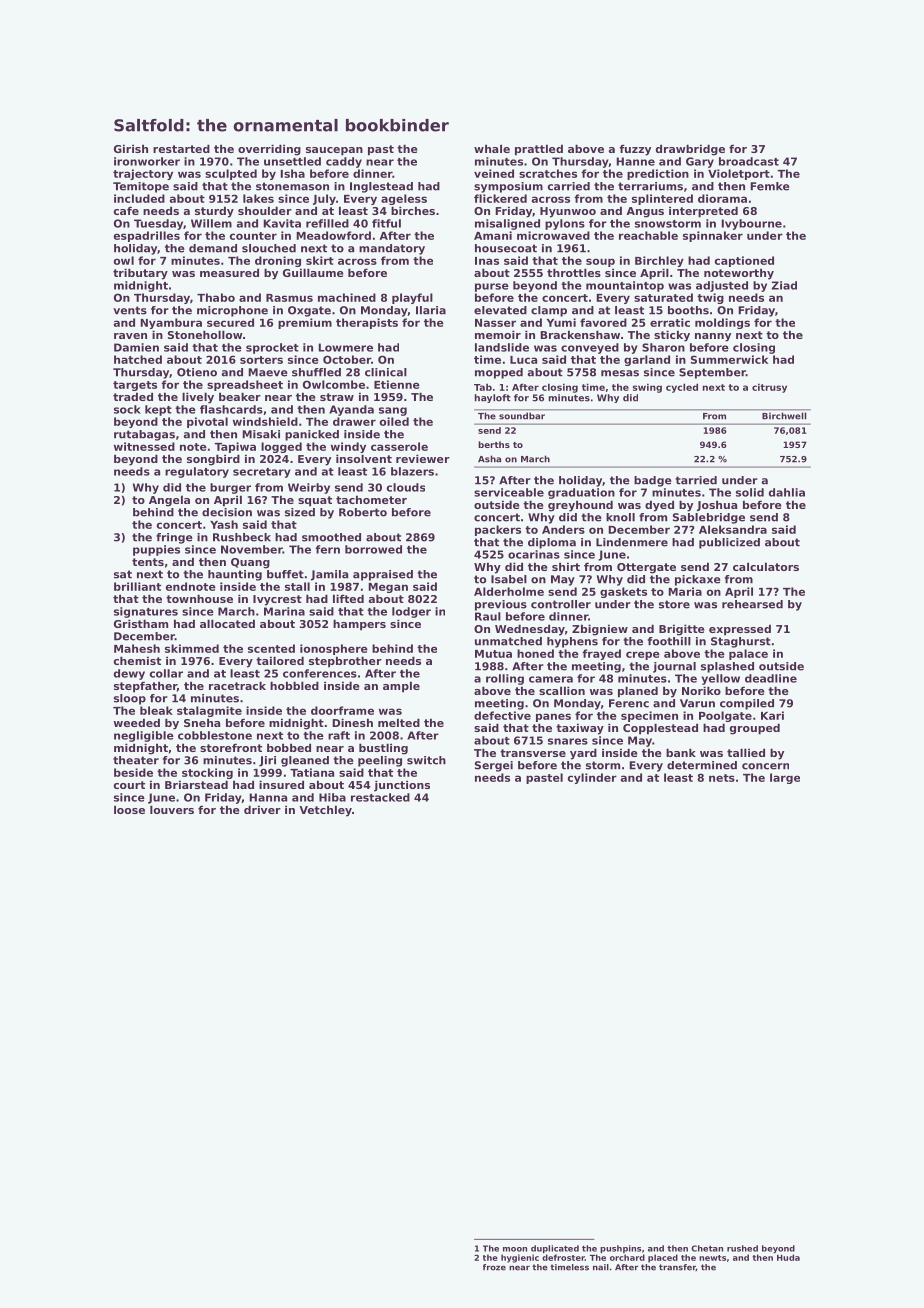 This screenshot has height=1308, width=924. What do you see at coordinates (785, 778) in the screenshot?
I see `large` at bounding box center [785, 778].
